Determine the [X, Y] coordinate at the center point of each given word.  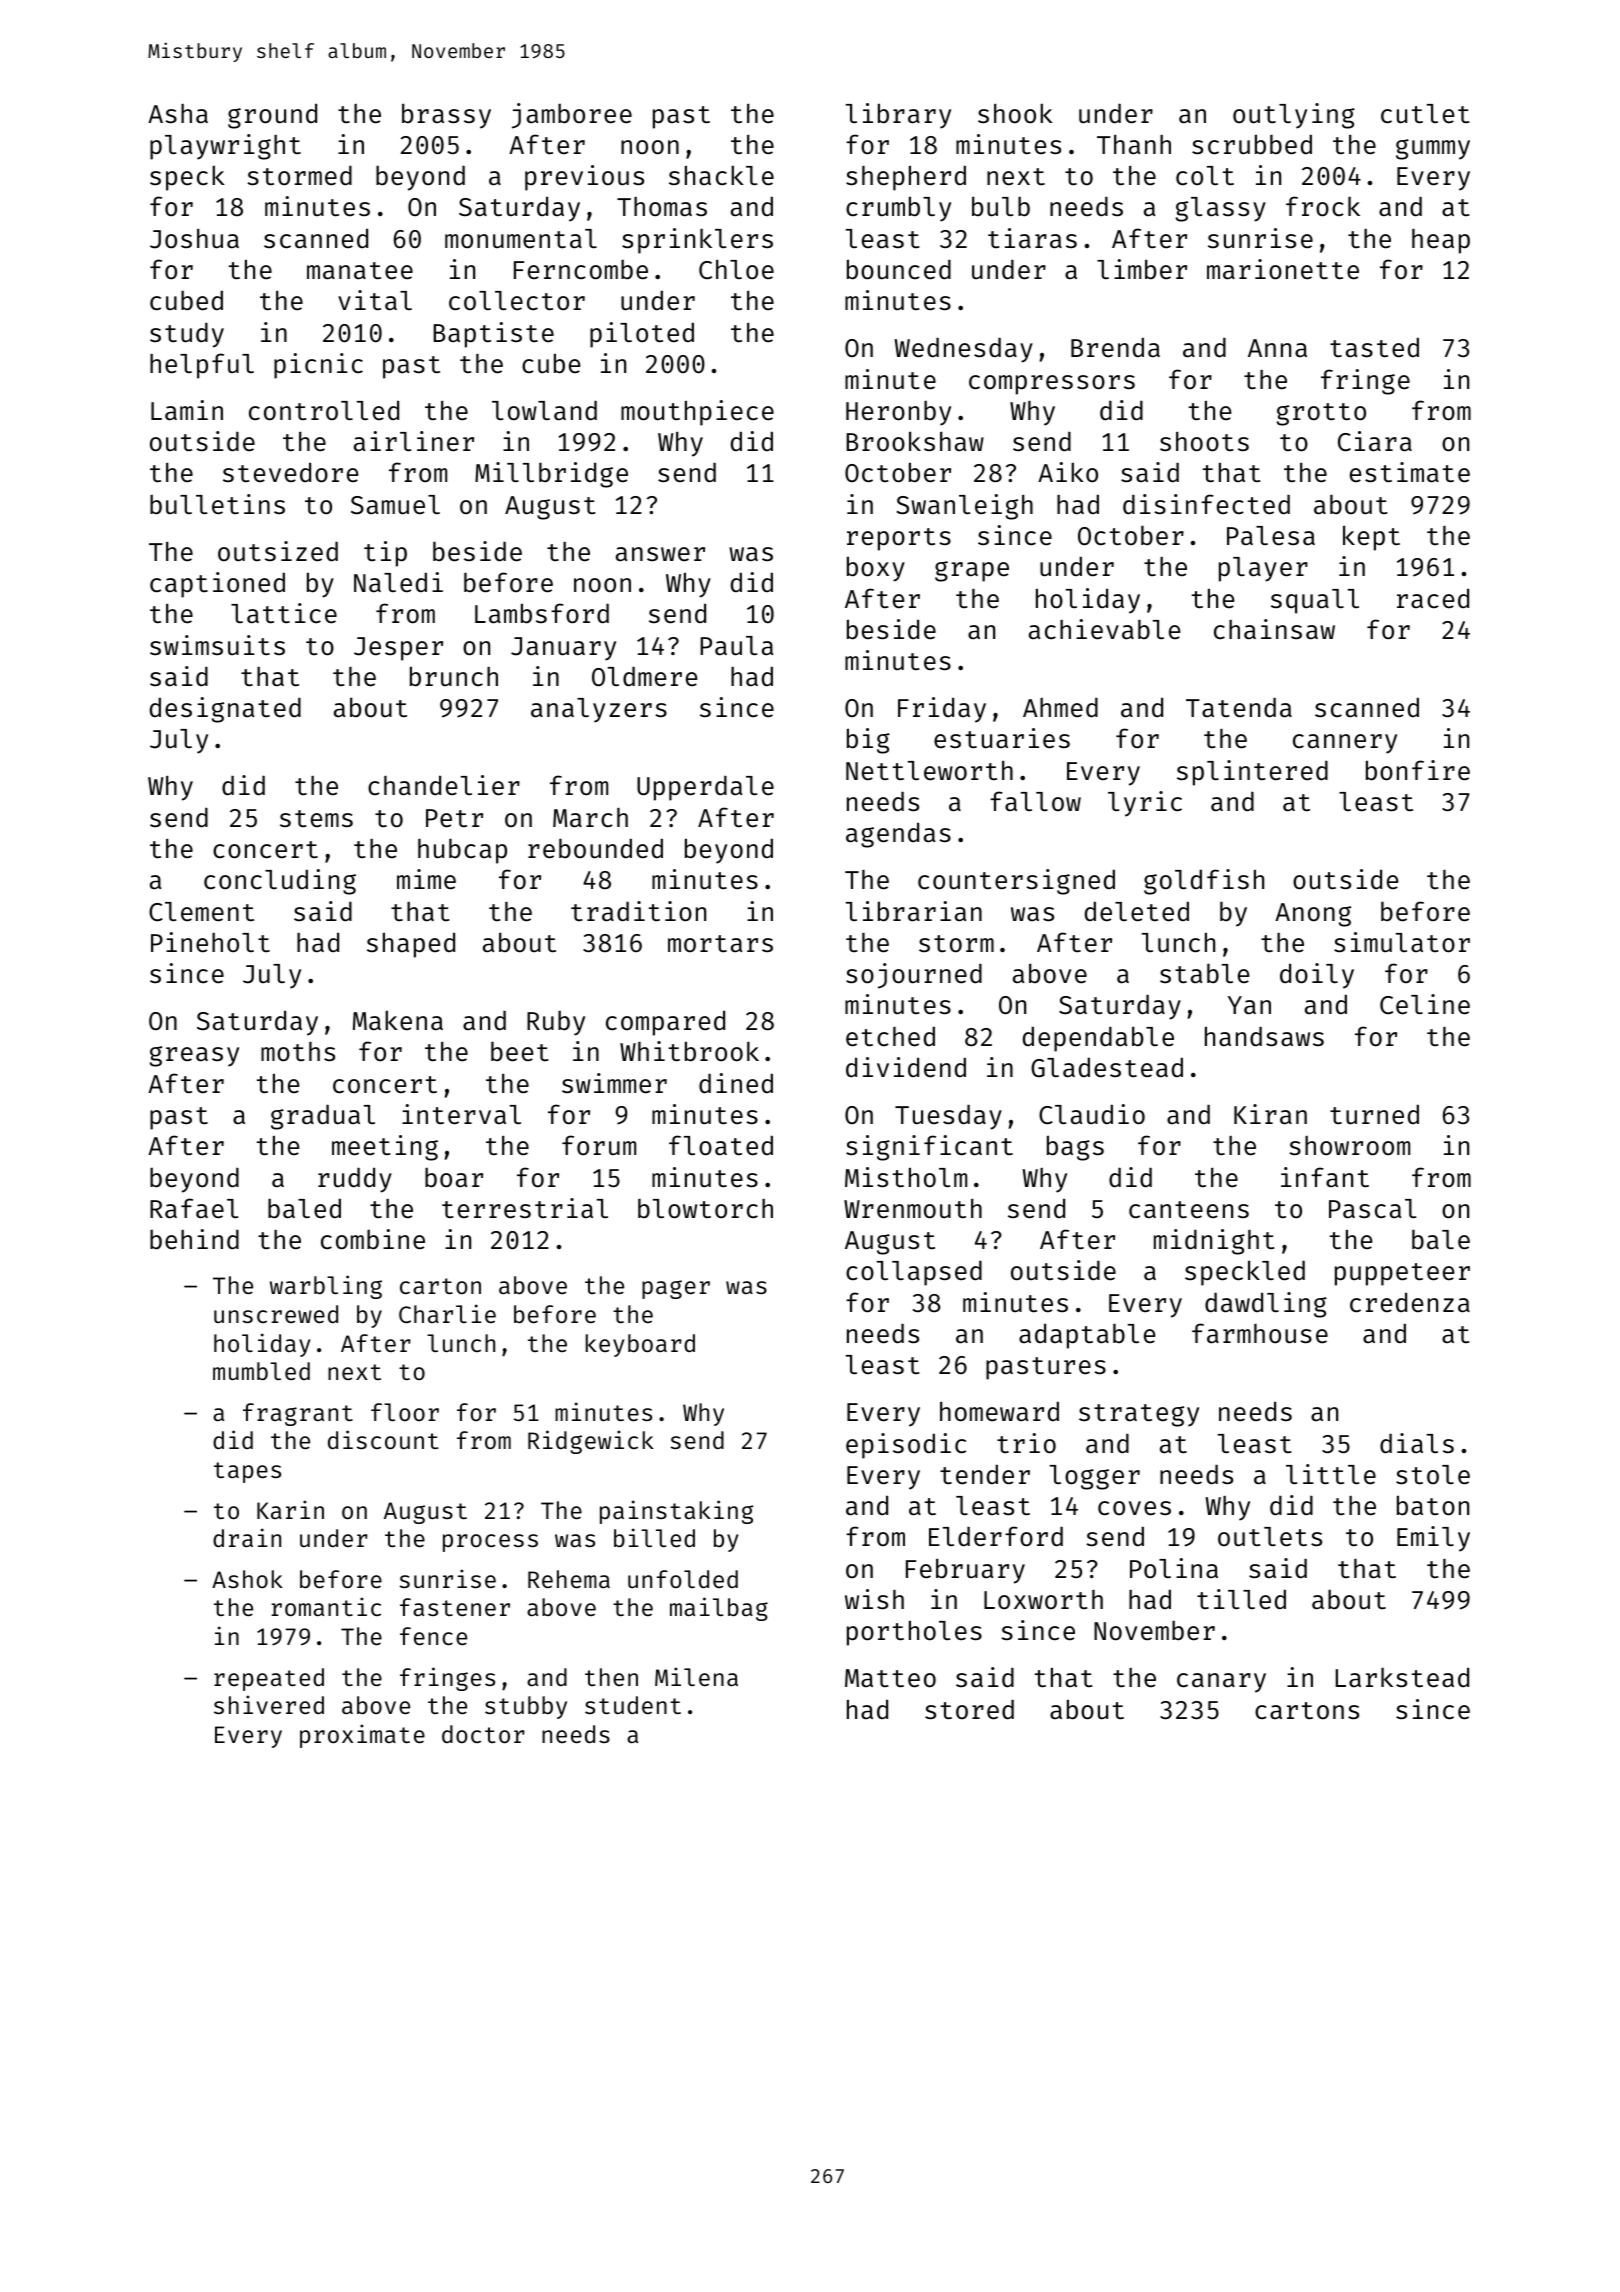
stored [969, 1709]
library [898, 116]
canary [1221, 1683]
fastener [455, 1607]
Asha [178, 114]
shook [1015, 113]
